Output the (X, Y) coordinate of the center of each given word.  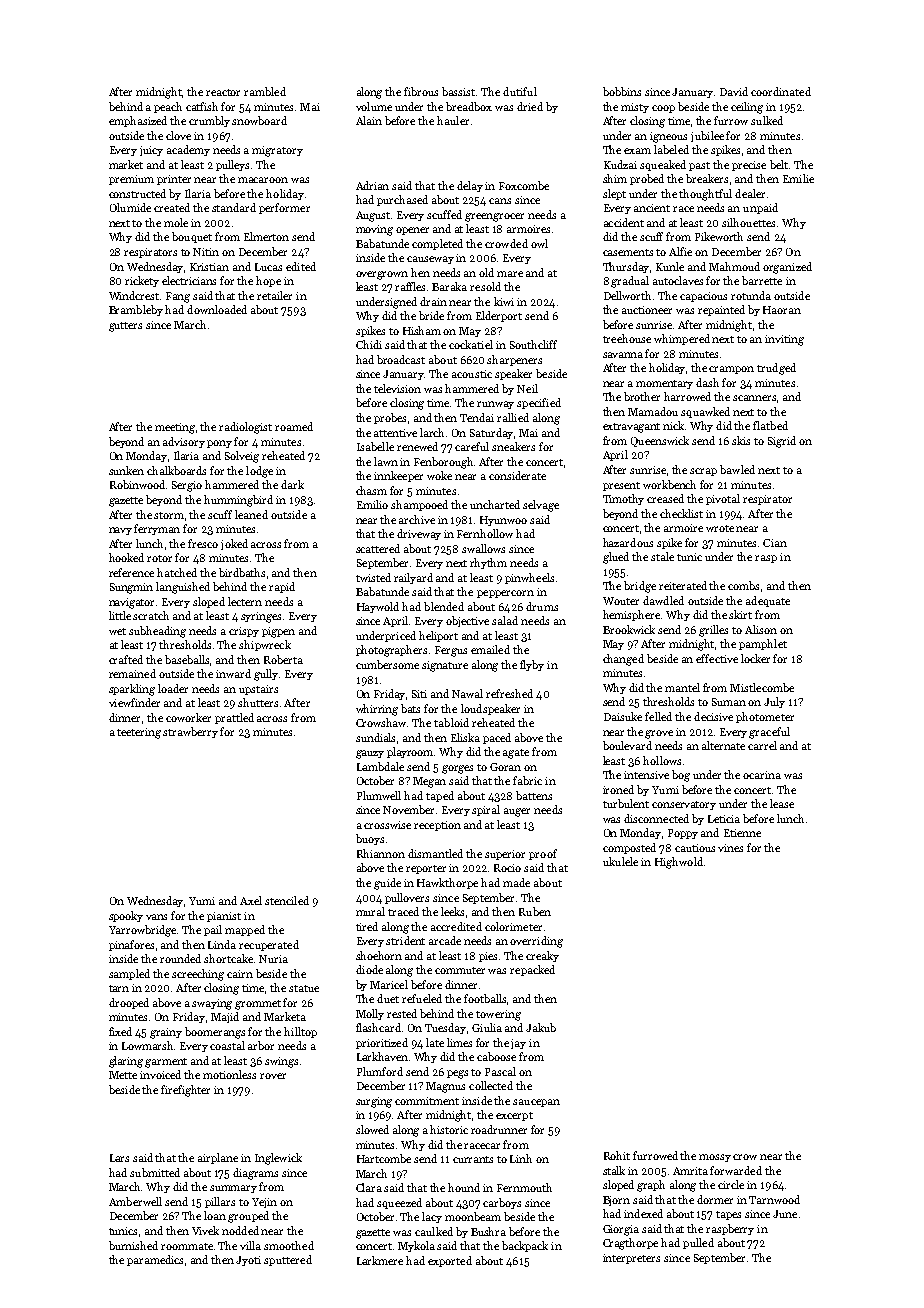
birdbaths (242, 572)
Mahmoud (734, 266)
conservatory (684, 805)
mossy (715, 1158)
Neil (527, 388)
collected (491, 1085)
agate (516, 754)
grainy (166, 1033)
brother (642, 396)
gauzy (370, 754)
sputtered (288, 1260)
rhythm (488, 563)
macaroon (263, 180)
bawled (737, 469)
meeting (175, 428)
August (373, 216)
